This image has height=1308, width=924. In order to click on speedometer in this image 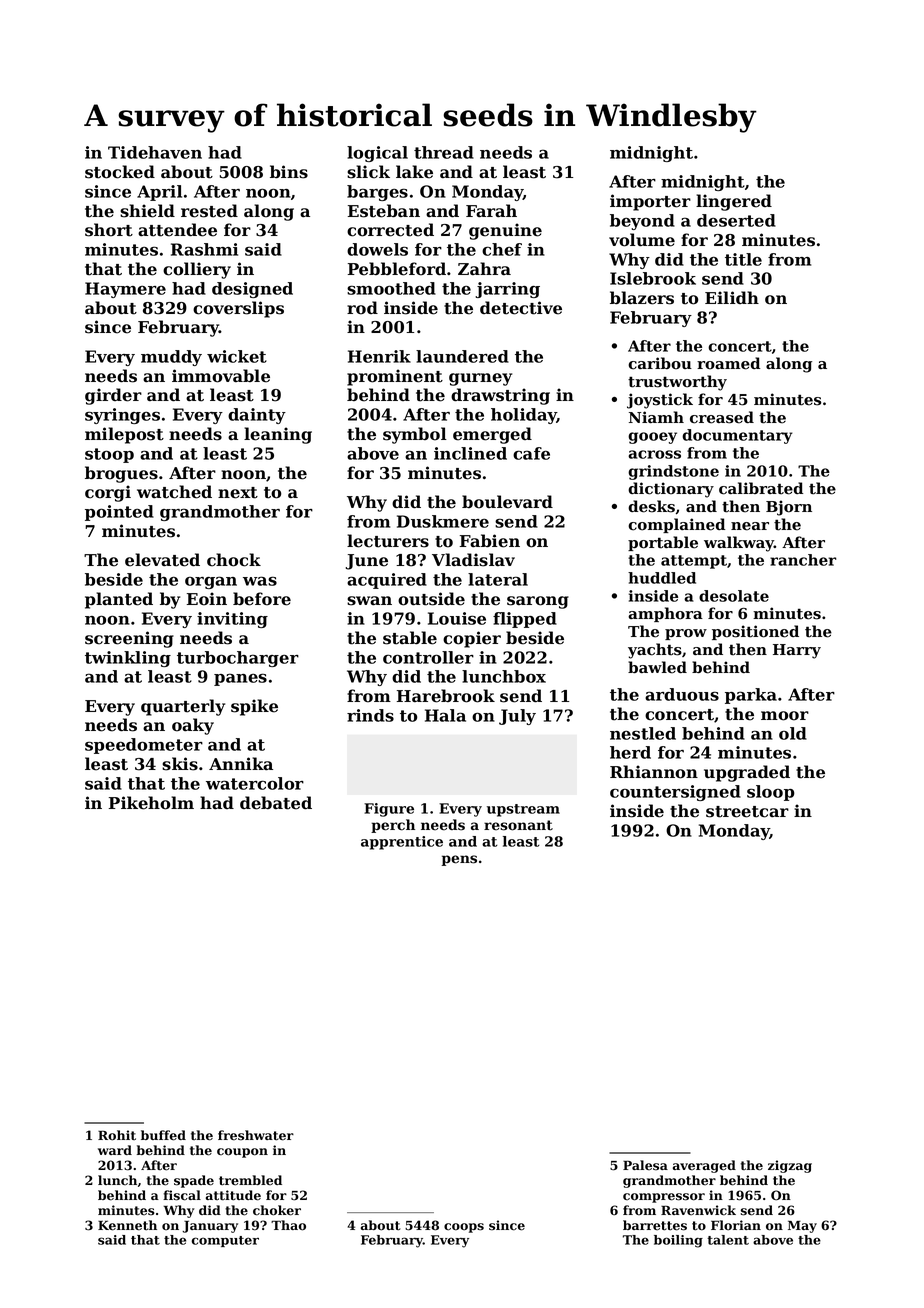, I will do `click(144, 746)`.
